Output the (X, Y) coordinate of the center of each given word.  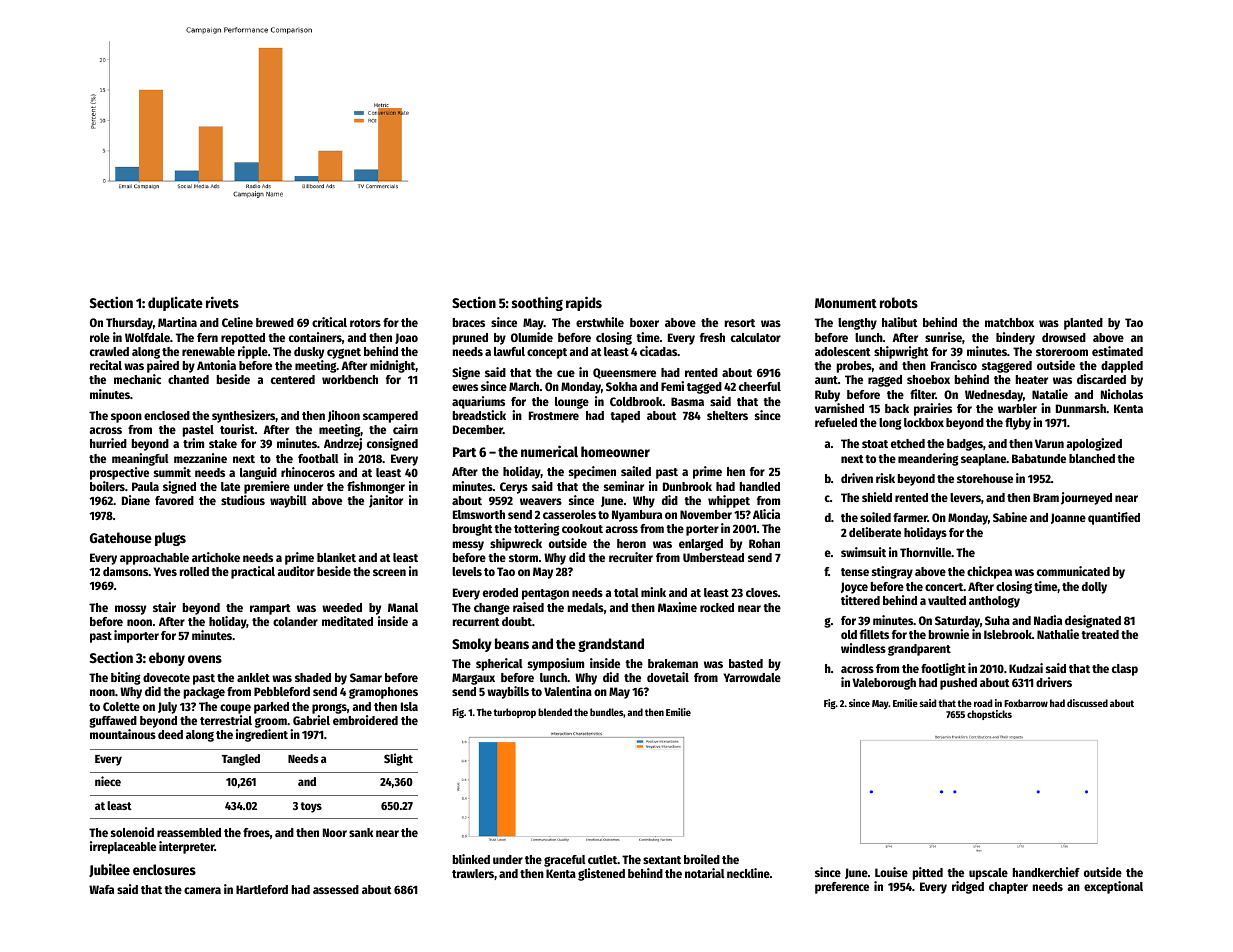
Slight (398, 759)
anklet (253, 677)
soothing (537, 303)
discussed (1087, 703)
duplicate (175, 304)
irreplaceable (123, 847)
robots (899, 302)
